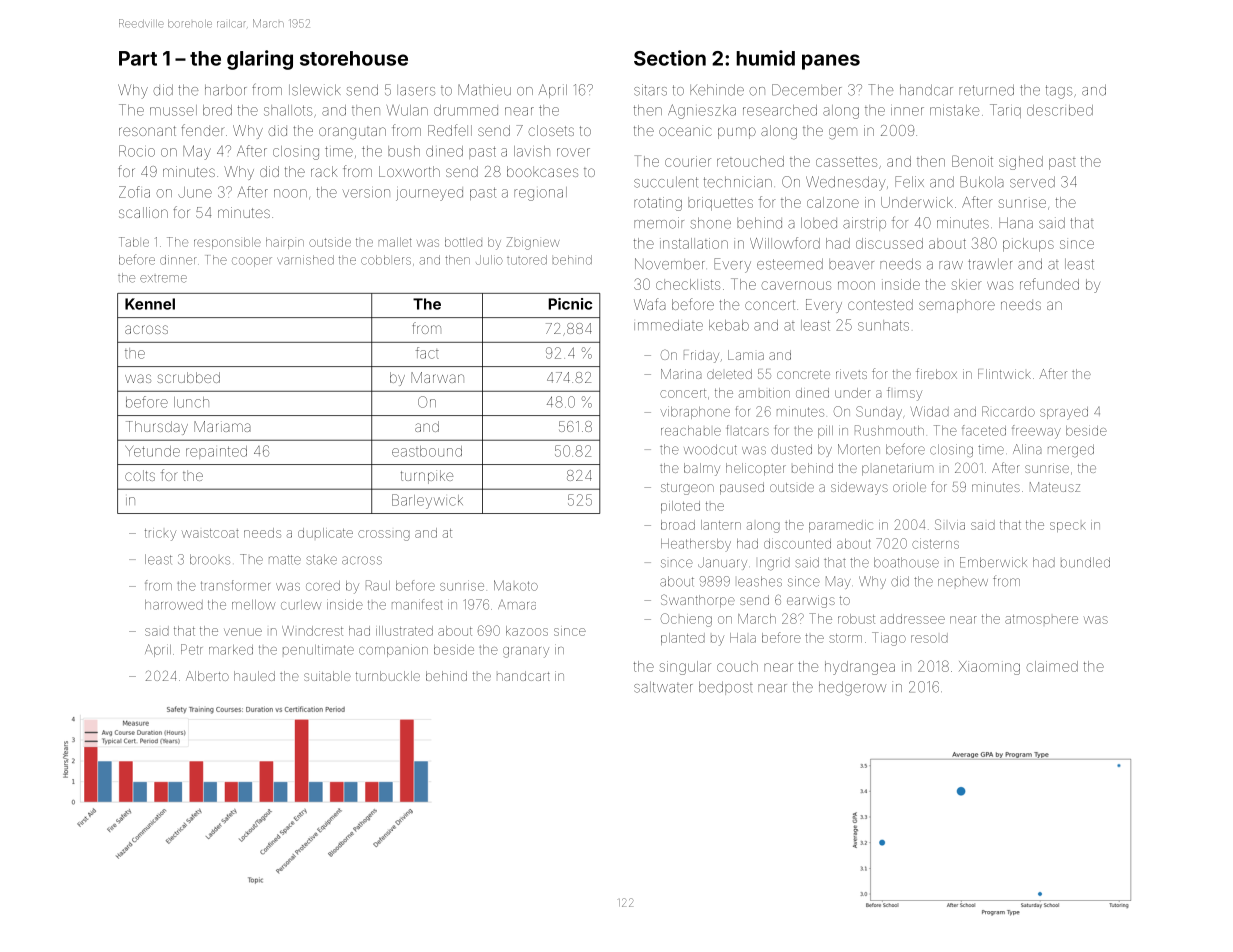 The height and width of the screenshot is (952, 1233). Describe the element at coordinates (260, 60) in the screenshot. I see `glaring` at that location.
